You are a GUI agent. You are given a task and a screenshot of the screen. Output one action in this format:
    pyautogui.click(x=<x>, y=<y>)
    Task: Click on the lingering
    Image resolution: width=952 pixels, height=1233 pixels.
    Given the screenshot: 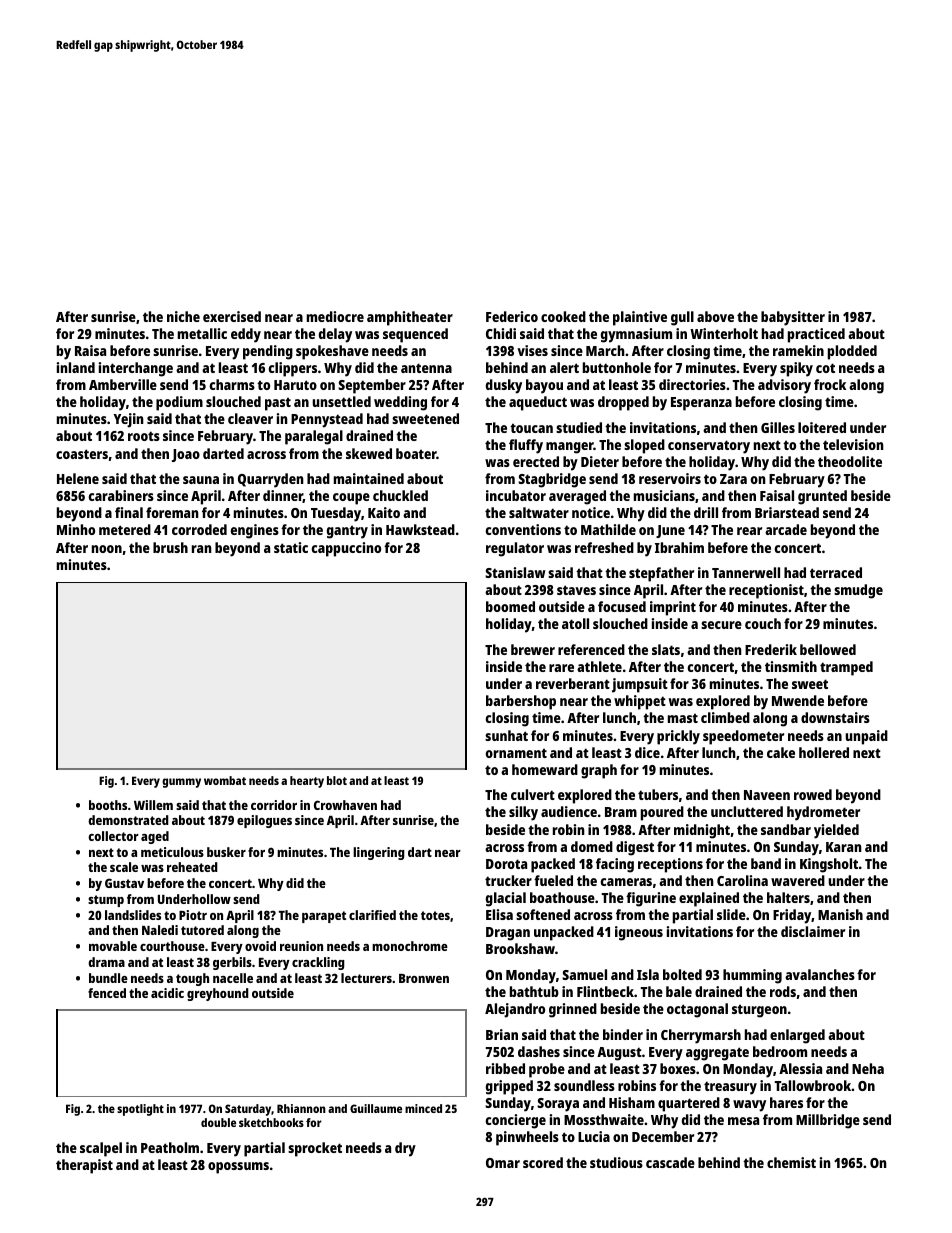 What is the action you would take?
    pyautogui.click(x=379, y=853)
